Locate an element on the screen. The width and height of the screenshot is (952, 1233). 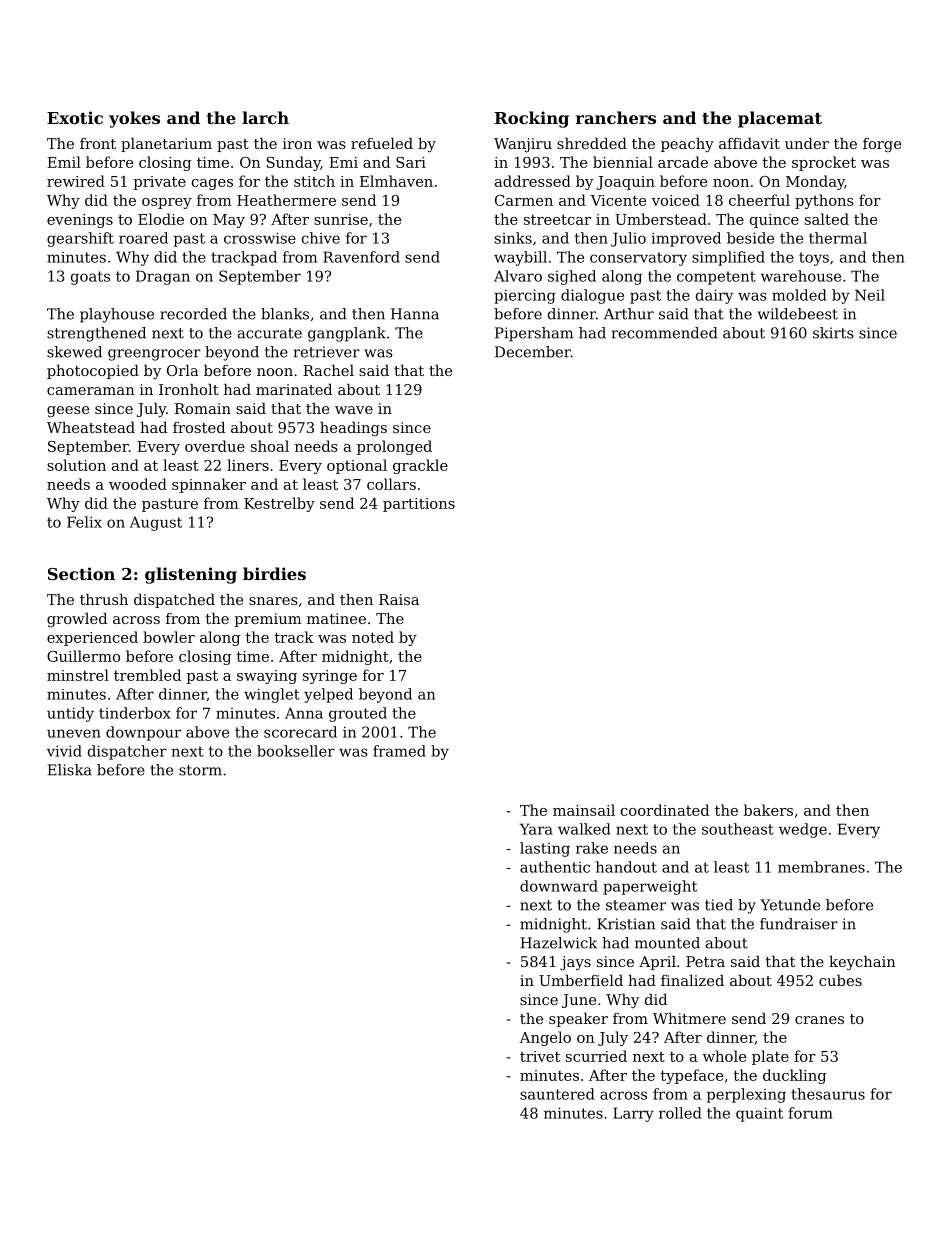
Guillermo is located at coordinates (83, 656).
